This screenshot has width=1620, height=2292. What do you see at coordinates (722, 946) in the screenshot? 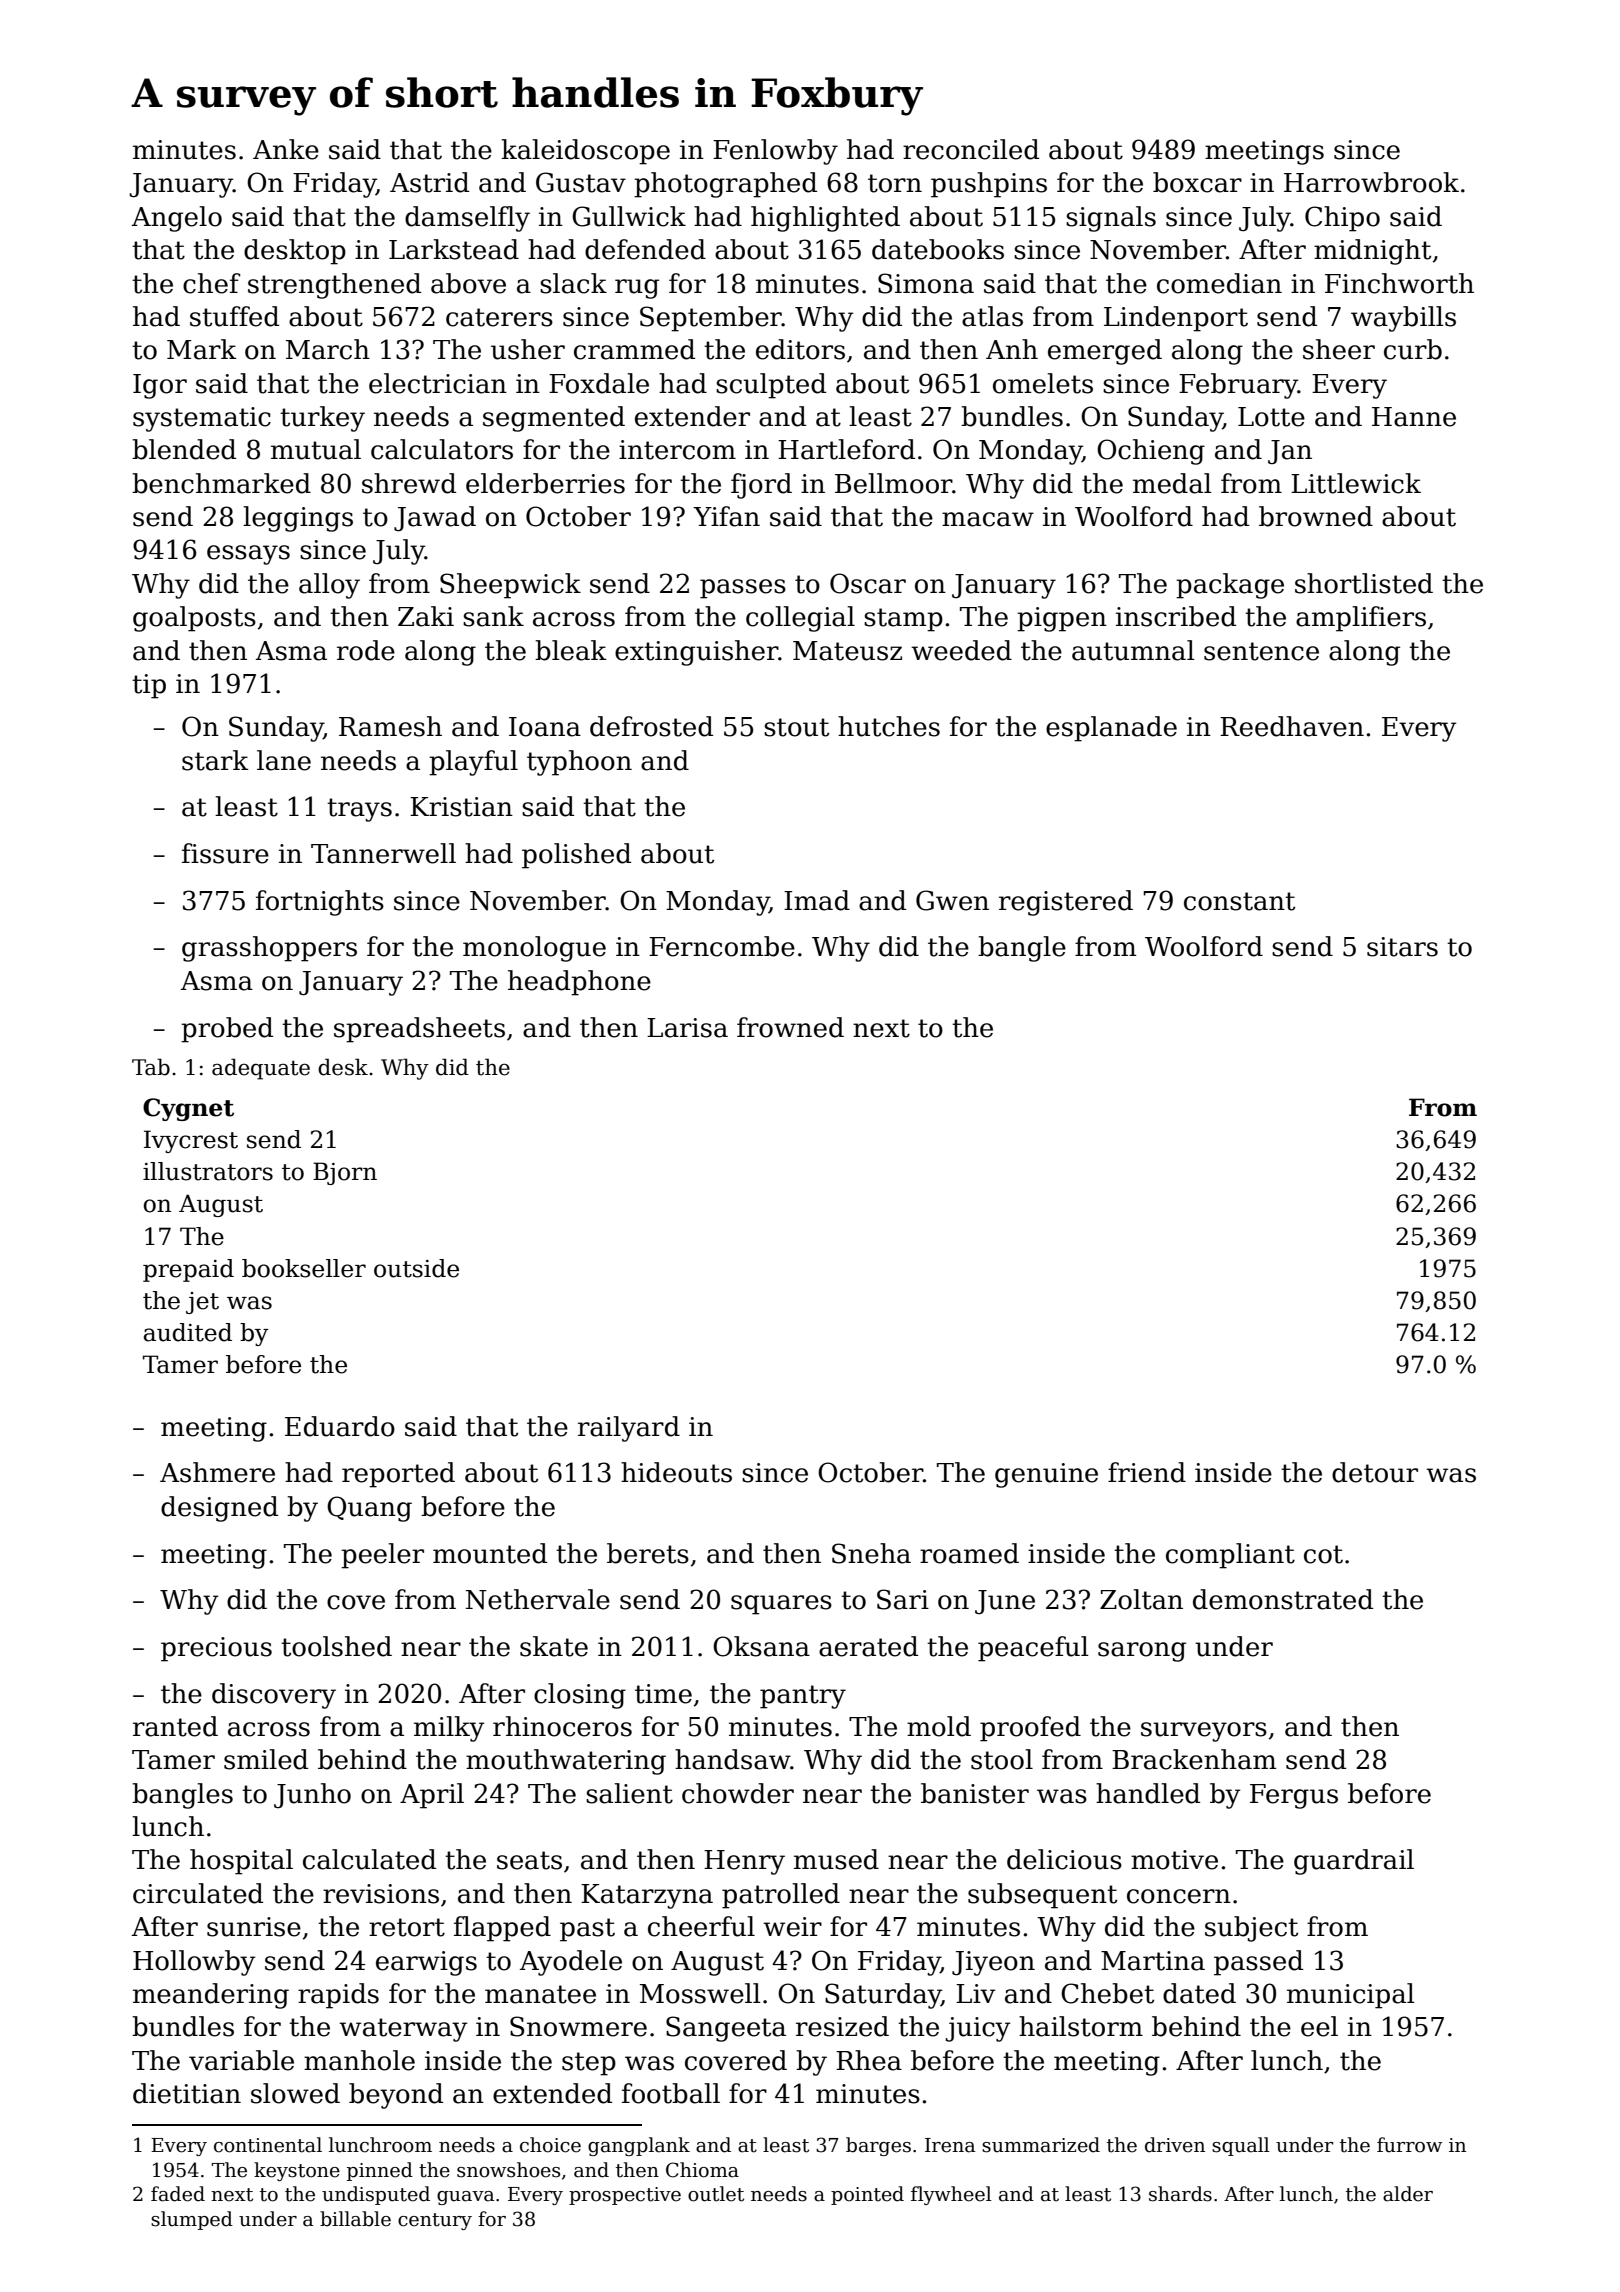
I see `Ferncombe` at bounding box center [722, 946].
